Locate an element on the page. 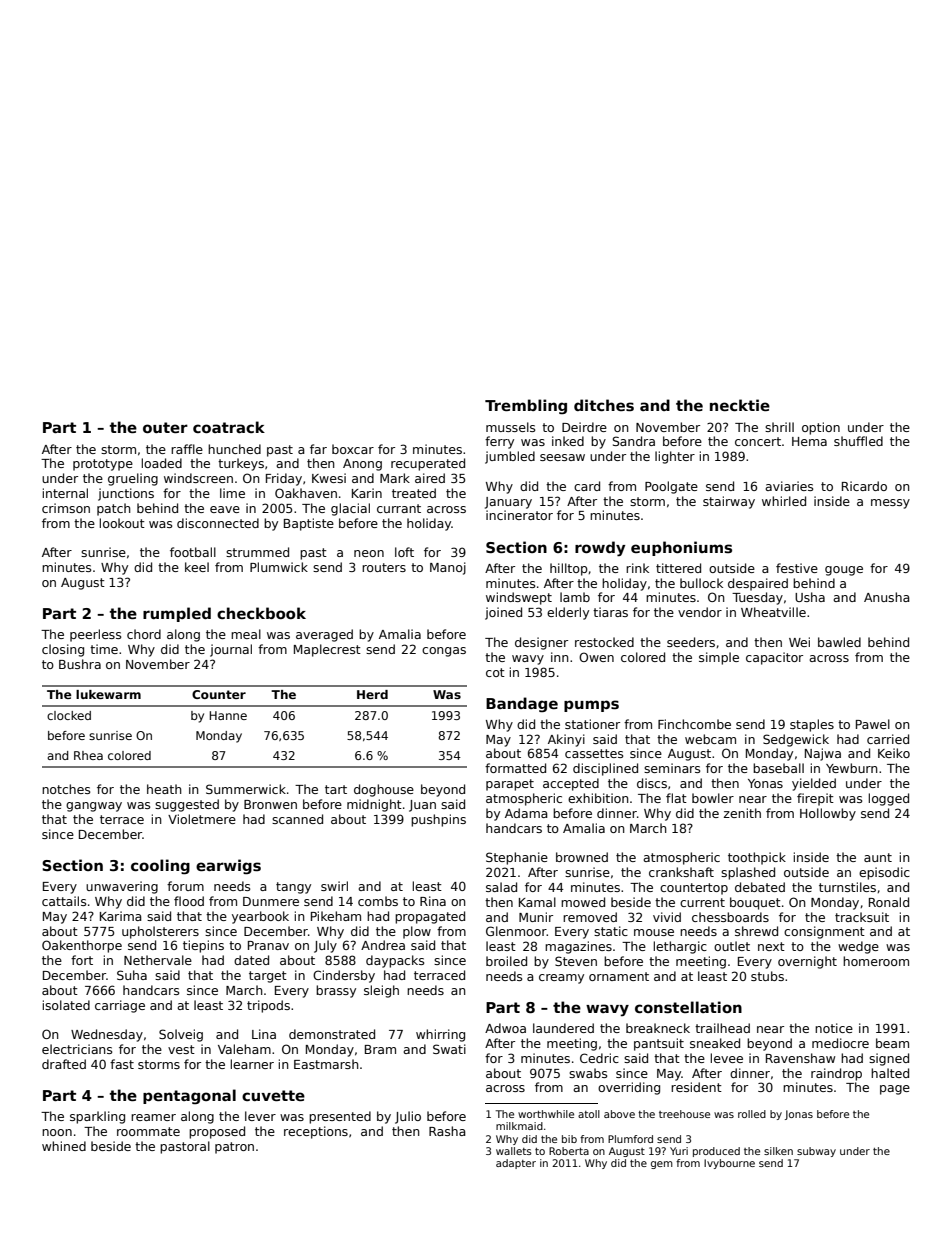  whined is located at coordinates (64, 1146).
